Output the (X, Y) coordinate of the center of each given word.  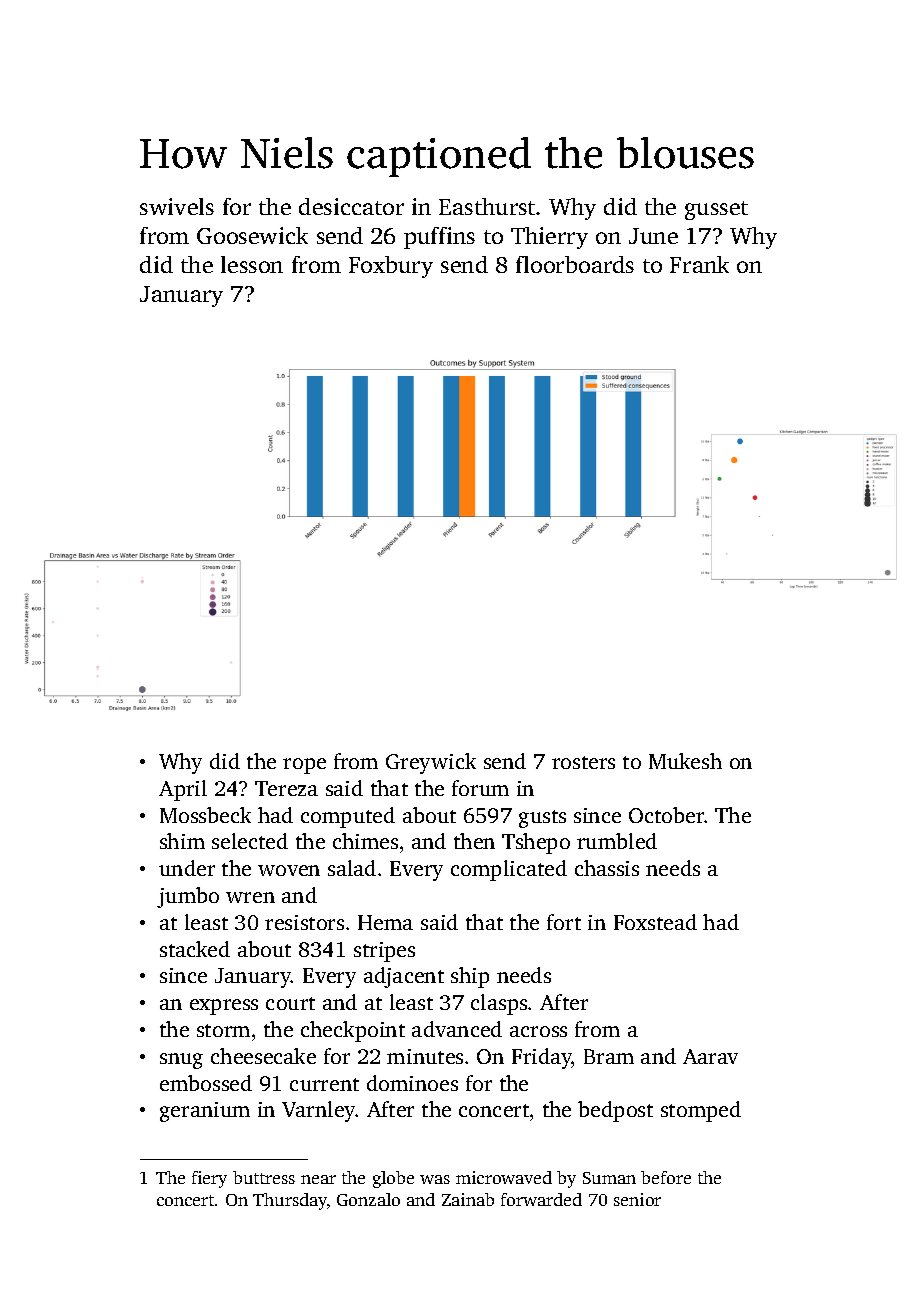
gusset (716, 210)
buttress (264, 1177)
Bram (609, 1056)
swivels (177, 206)
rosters (583, 762)
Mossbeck (205, 815)
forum (480, 788)
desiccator (351, 206)
